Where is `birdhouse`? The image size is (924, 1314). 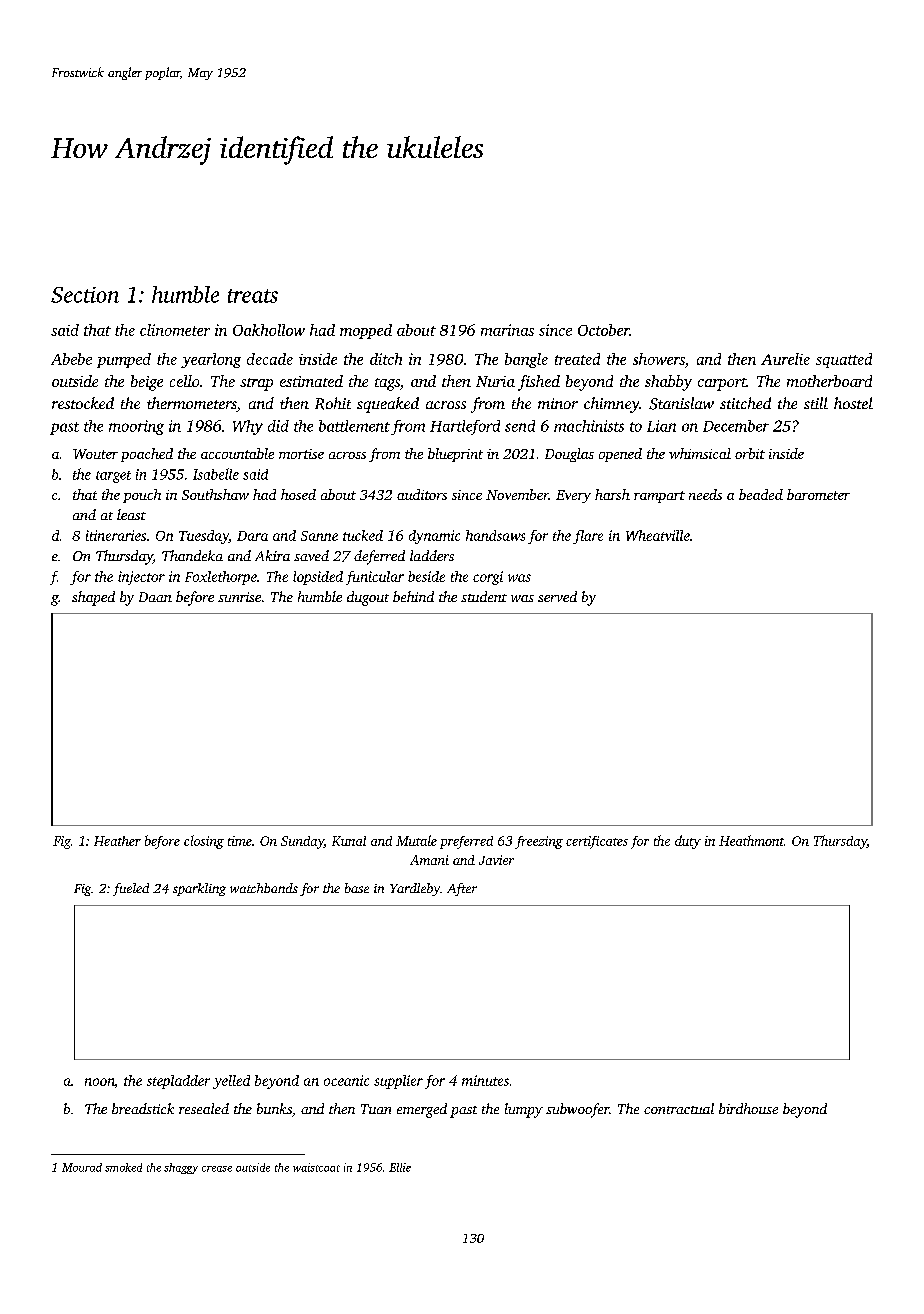 birdhouse is located at coordinates (748, 1108).
